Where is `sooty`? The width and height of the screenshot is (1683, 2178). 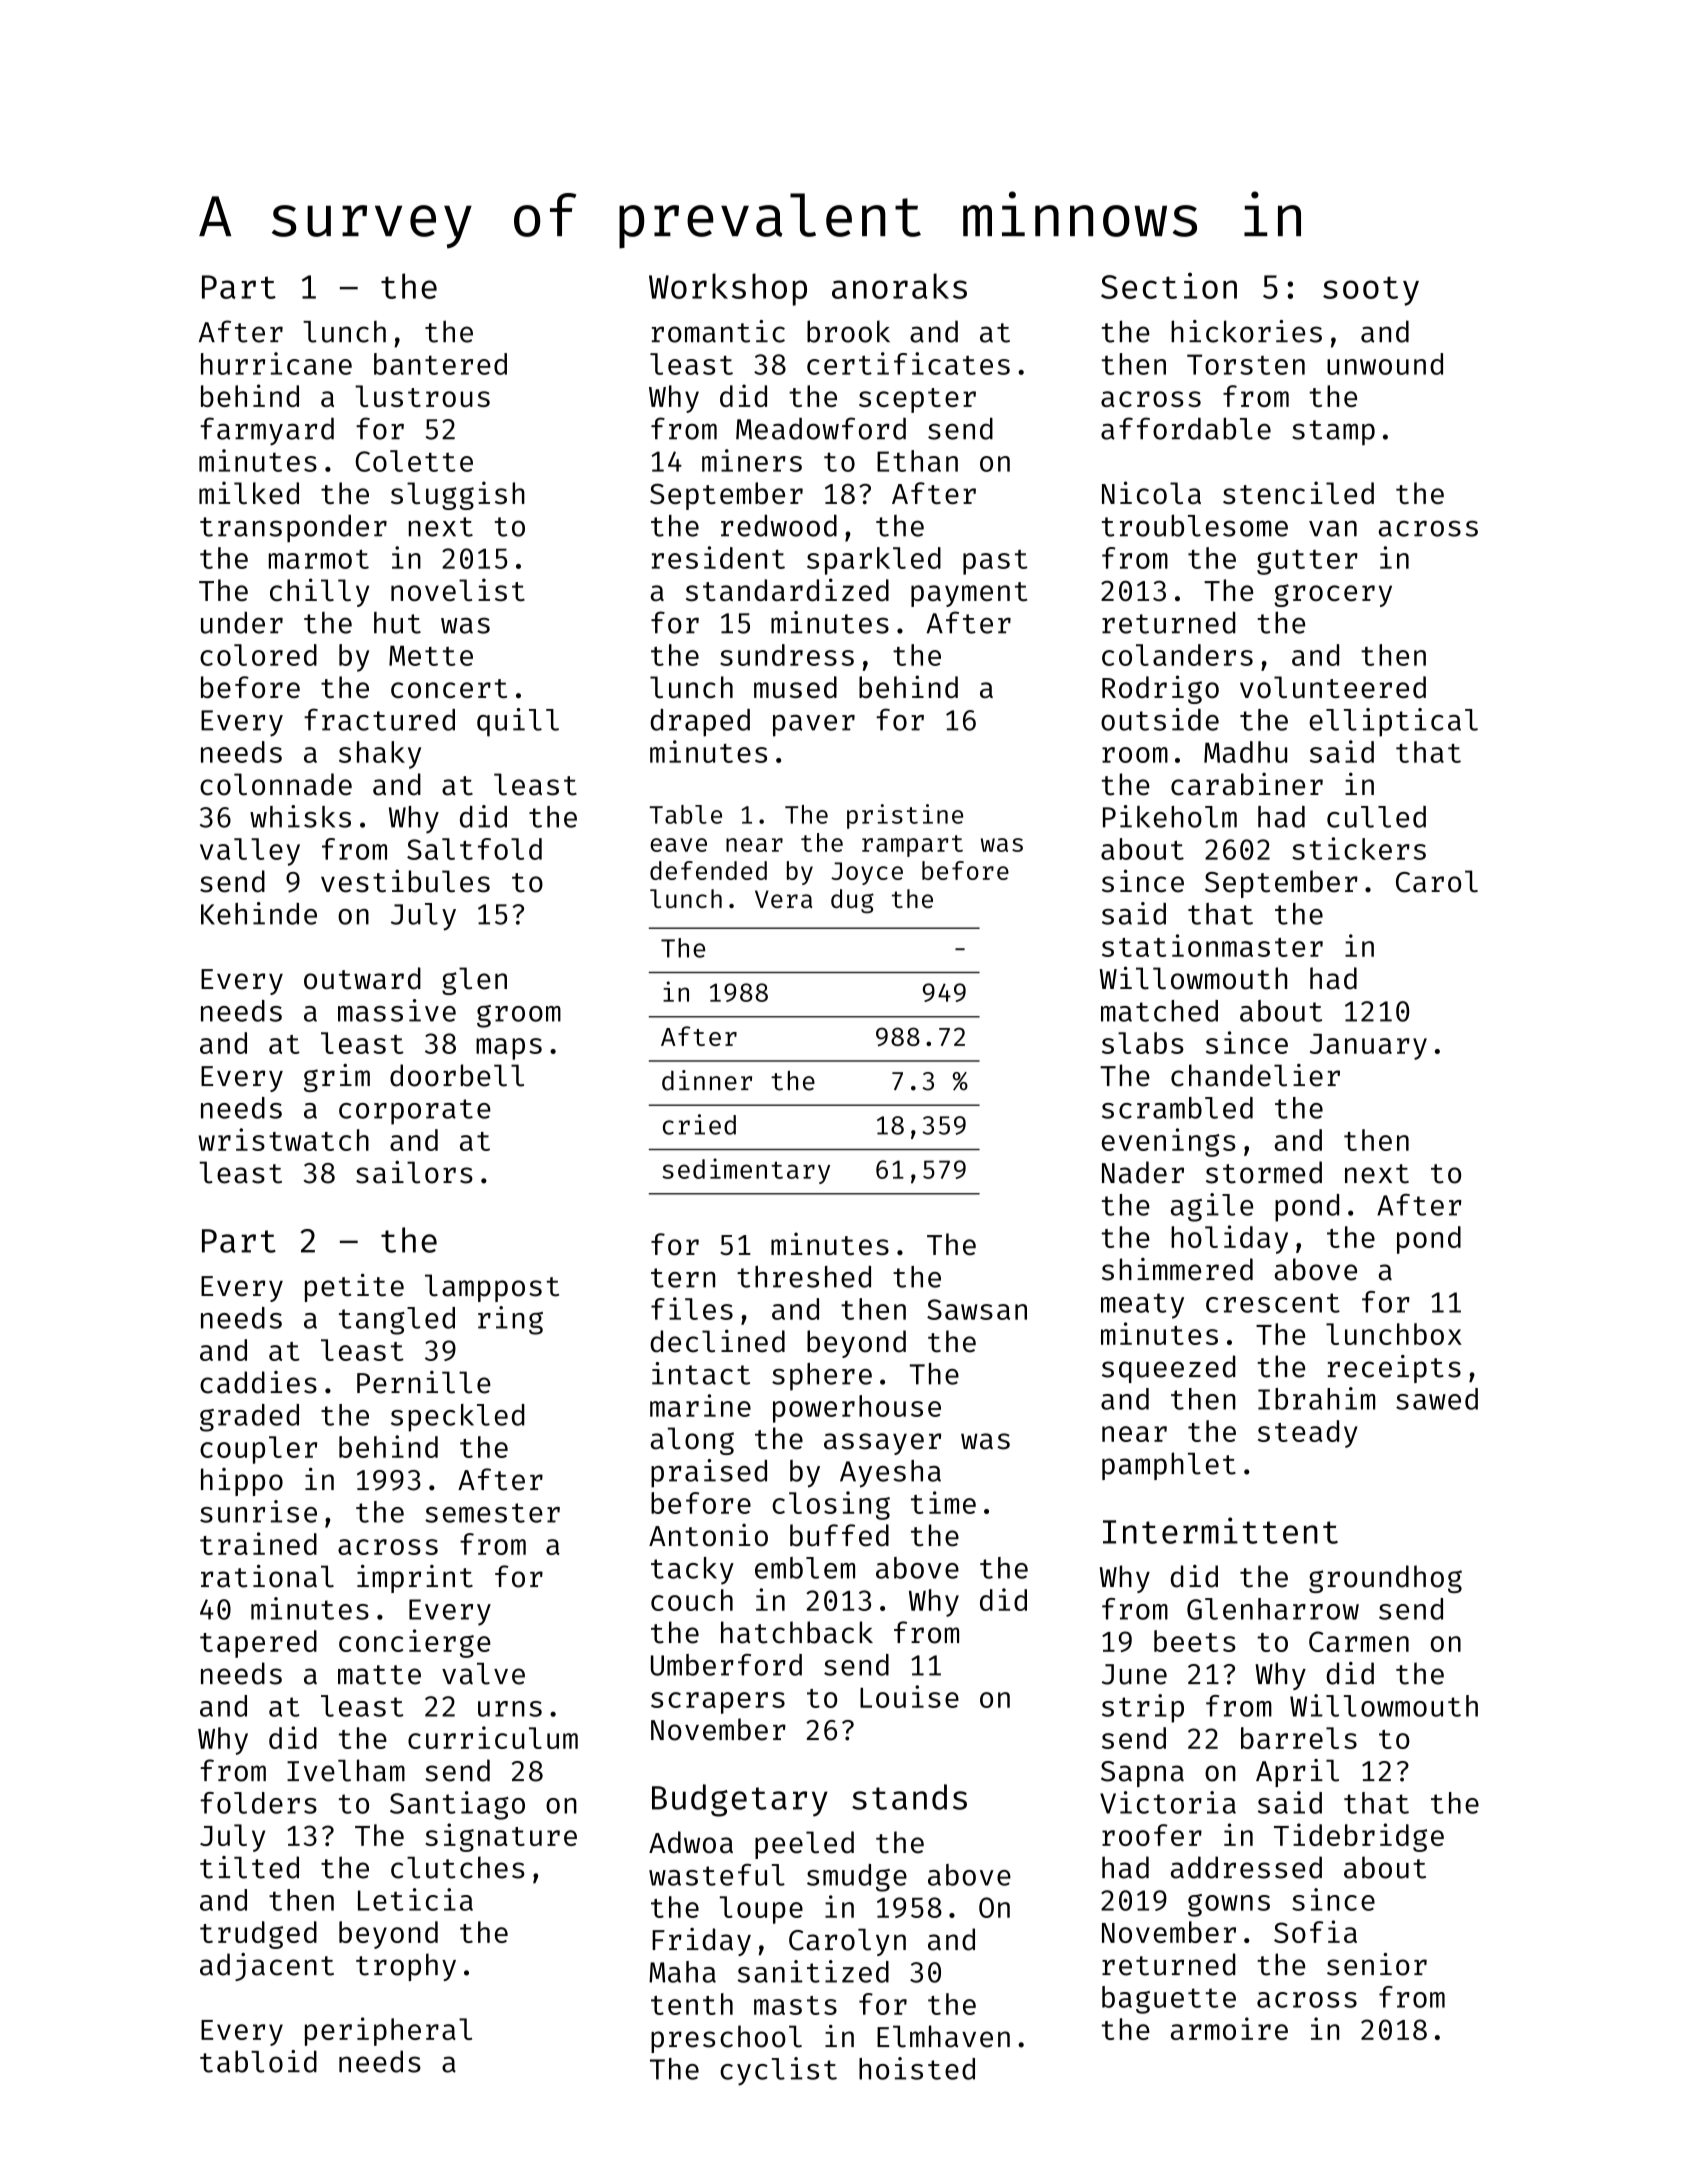
sooty is located at coordinates (1371, 291).
